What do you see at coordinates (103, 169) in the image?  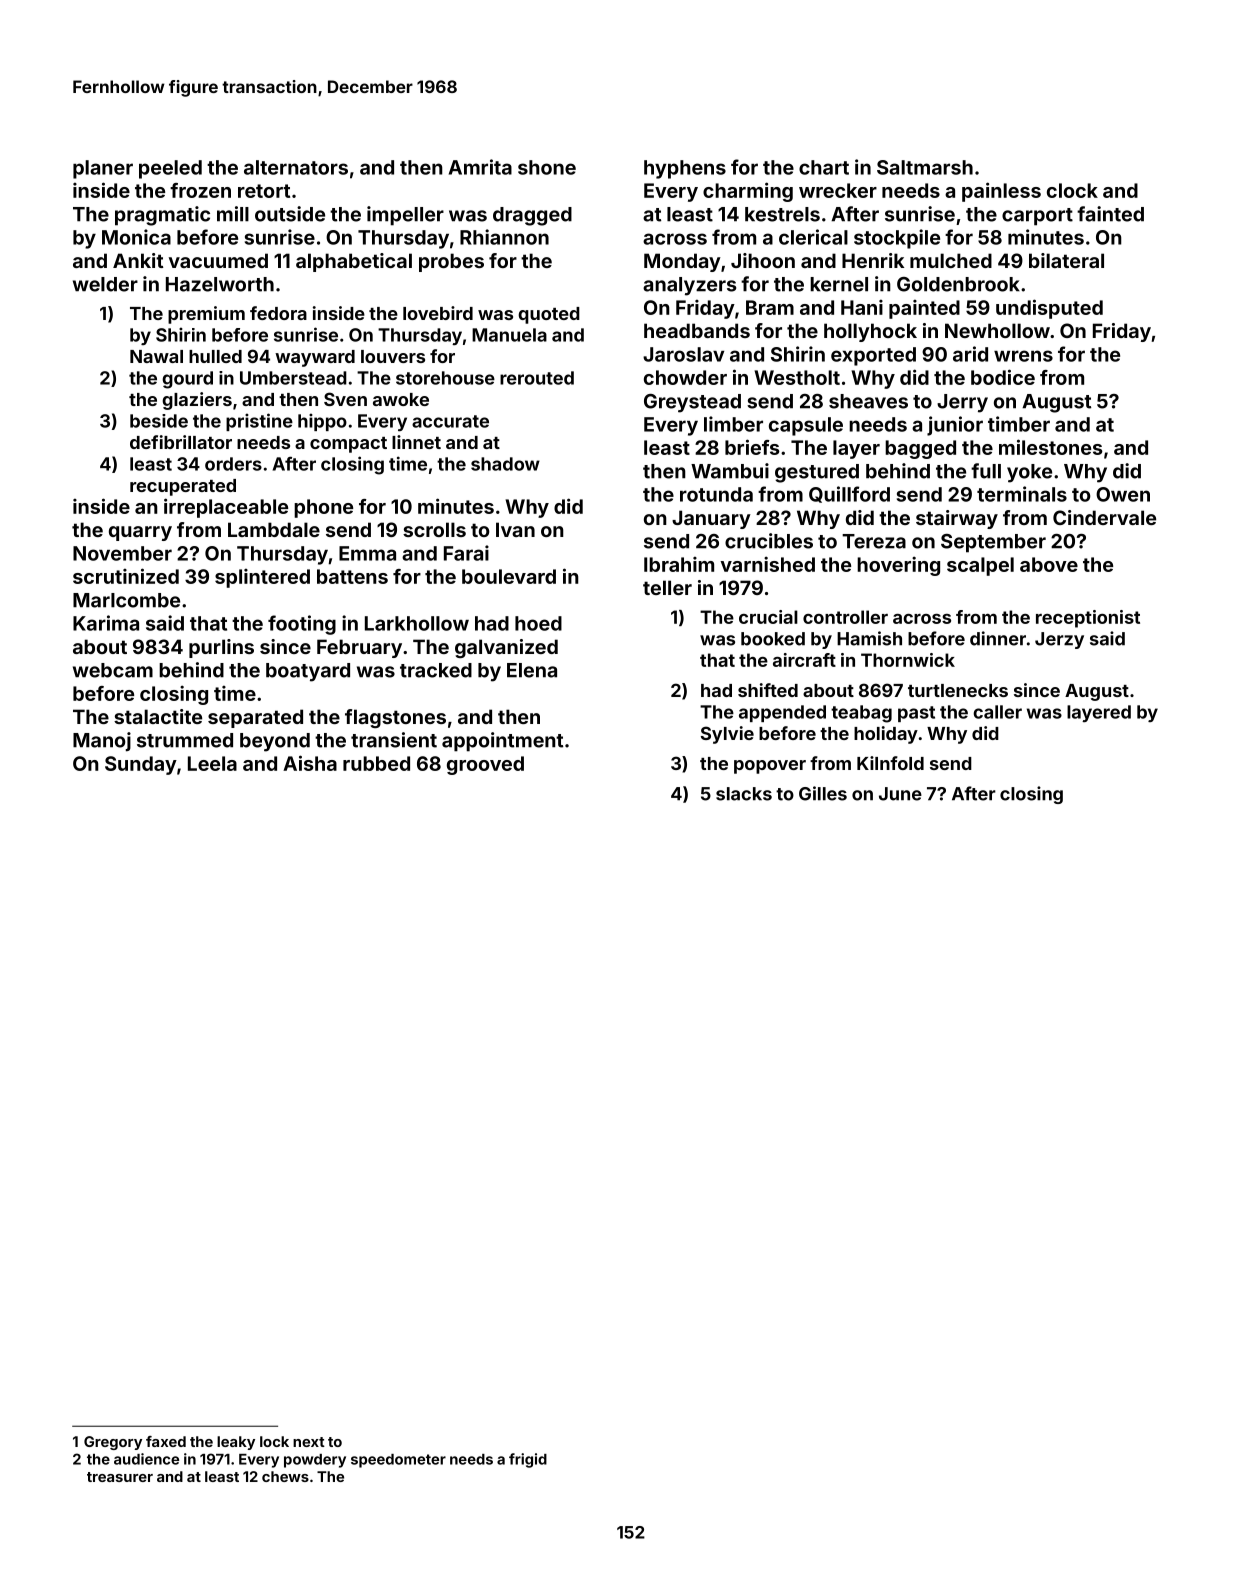 I see `planer` at bounding box center [103, 169].
